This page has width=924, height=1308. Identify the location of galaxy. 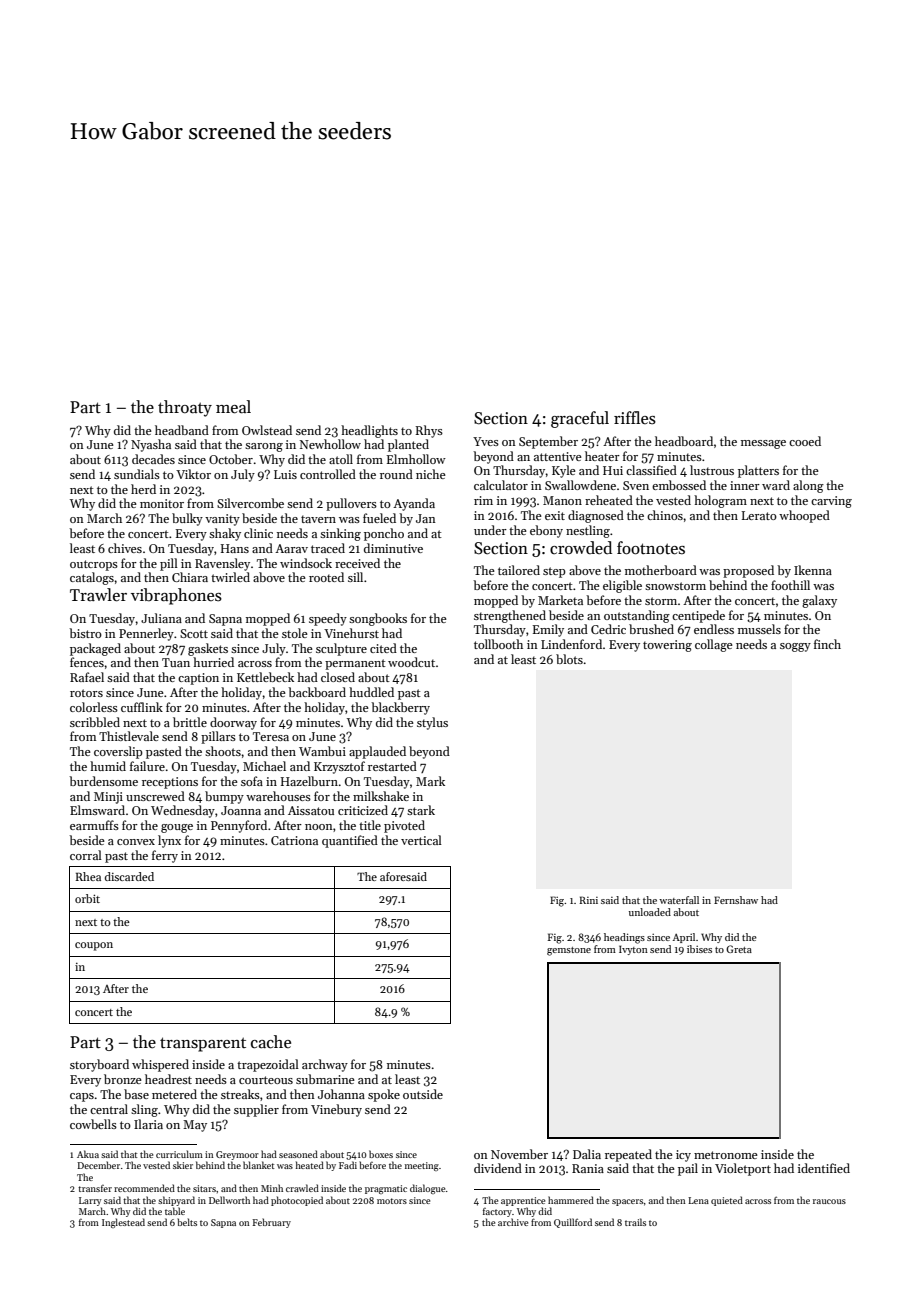
(819, 601).
